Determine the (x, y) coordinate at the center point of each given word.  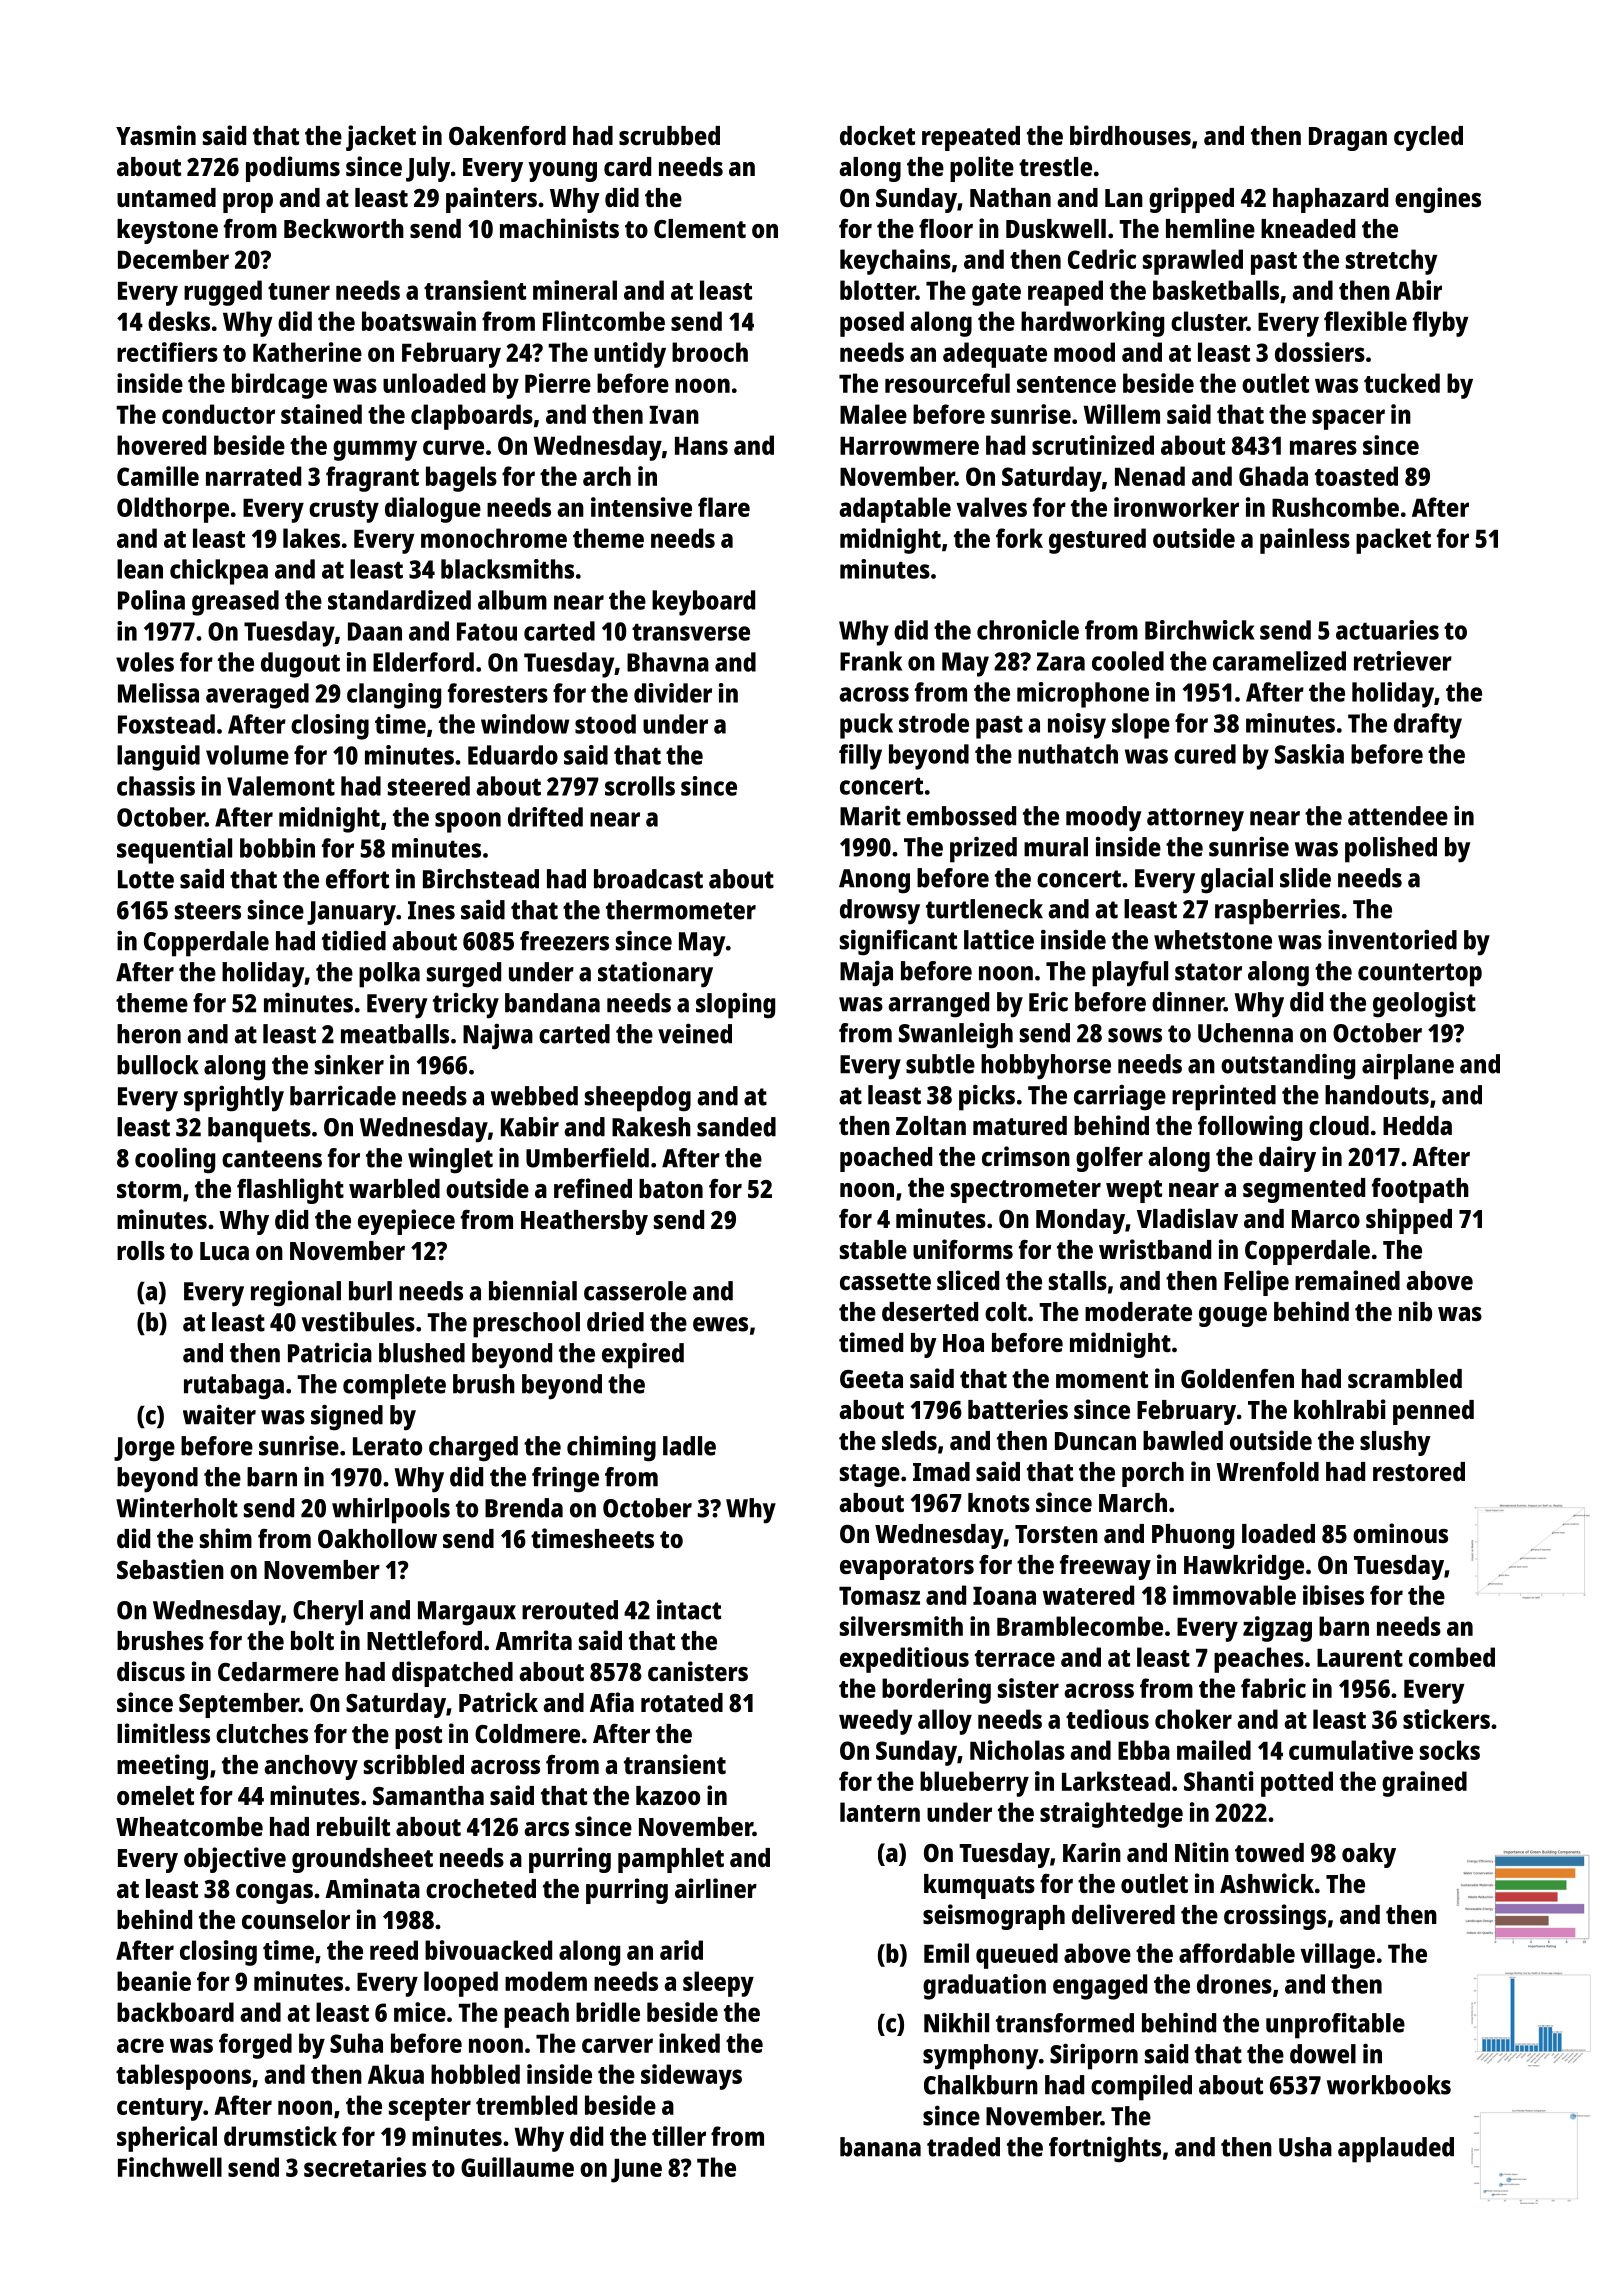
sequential (174, 851)
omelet (155, 1795)
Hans (701, 446)
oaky (1369, 1855)
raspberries (1277, 912)
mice (420, 2012)
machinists (559, 228)
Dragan (1348, 139)
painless (1305, 541)
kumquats (979, 1886)
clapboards (472, 417)
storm (149, 1189)
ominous (1400, 1533)
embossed (961, 816)
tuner (299, 291)
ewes (720, 1324)
